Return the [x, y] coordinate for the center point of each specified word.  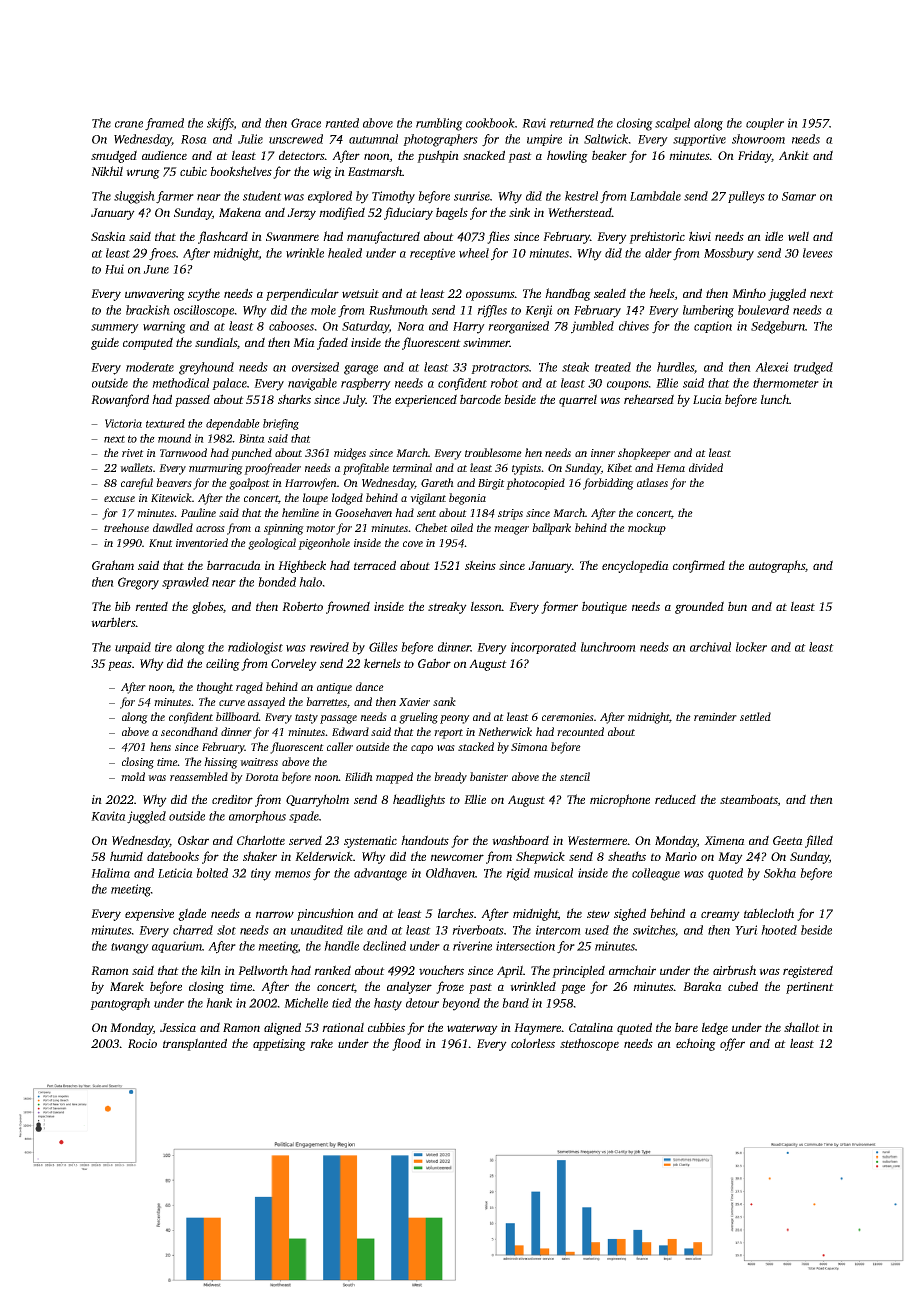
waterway [472, 1029]
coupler [765, 124]
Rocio [142, 1043]
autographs [777, 566]
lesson [486, 606]
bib [123, 606]
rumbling [439, 124]
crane [129, 124]
